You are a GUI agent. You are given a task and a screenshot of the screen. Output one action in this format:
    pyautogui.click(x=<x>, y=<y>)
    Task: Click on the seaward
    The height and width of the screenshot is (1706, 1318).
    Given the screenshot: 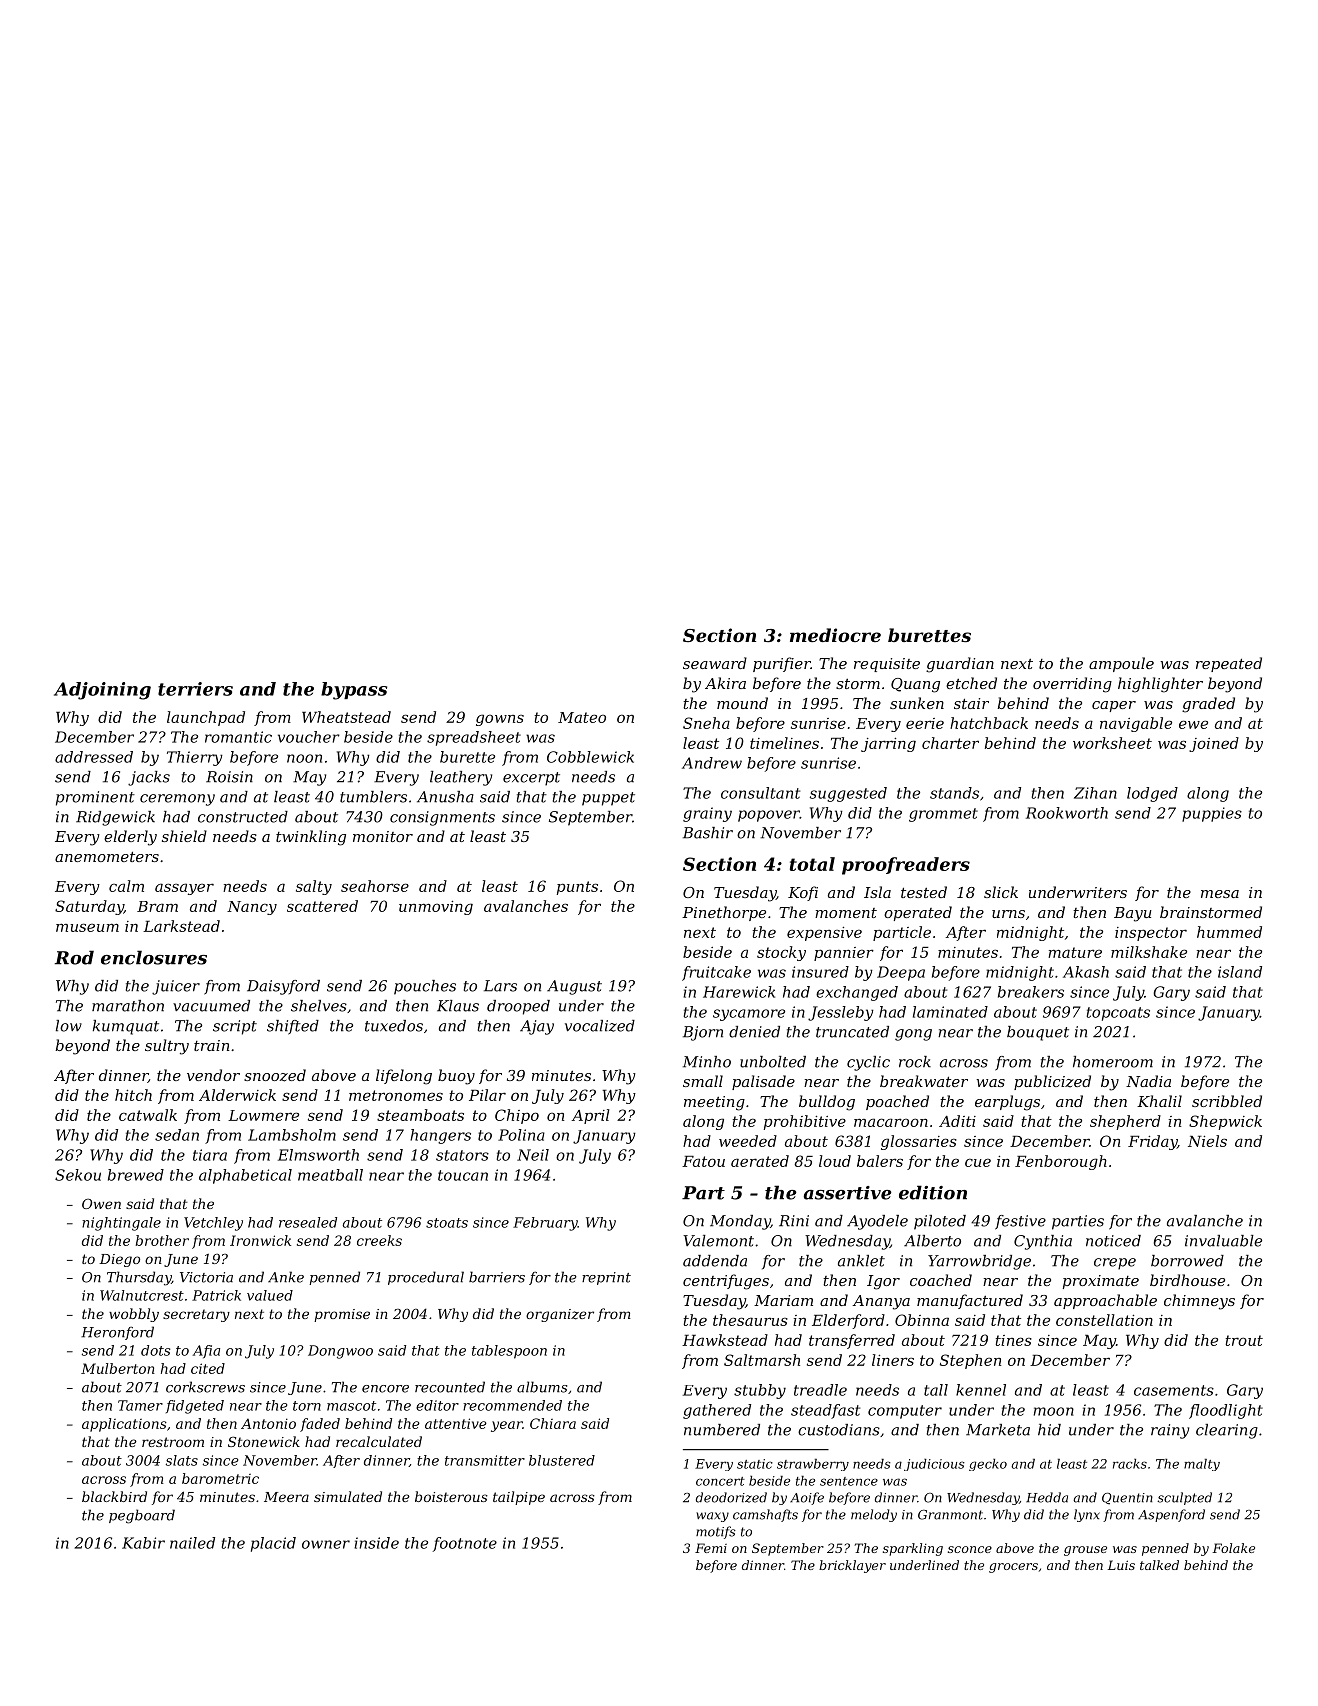 What is the action you would take?
    pyautogui.click(x=715, y=663)
